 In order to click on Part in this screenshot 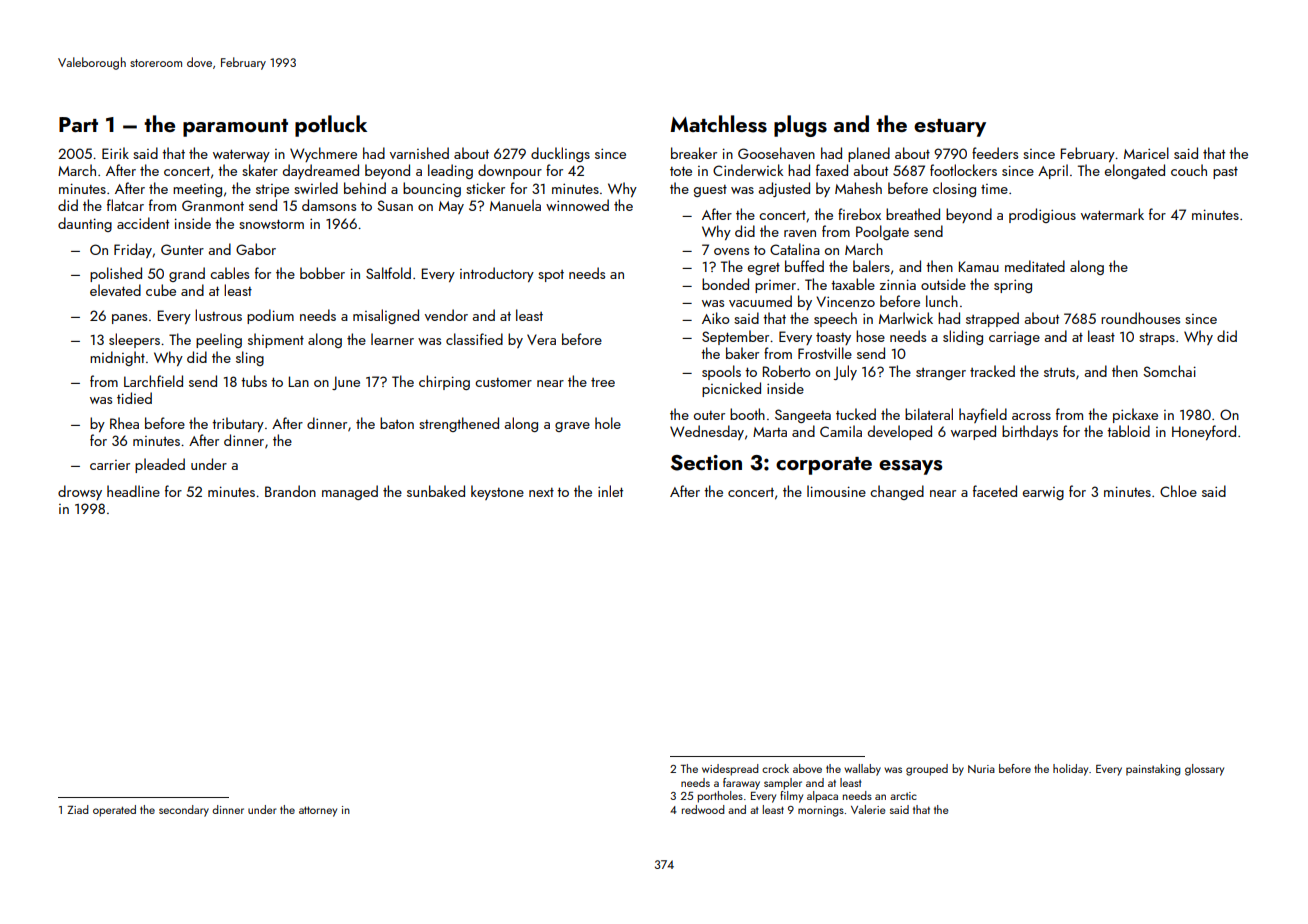, I will do `click(78, 124)`.
